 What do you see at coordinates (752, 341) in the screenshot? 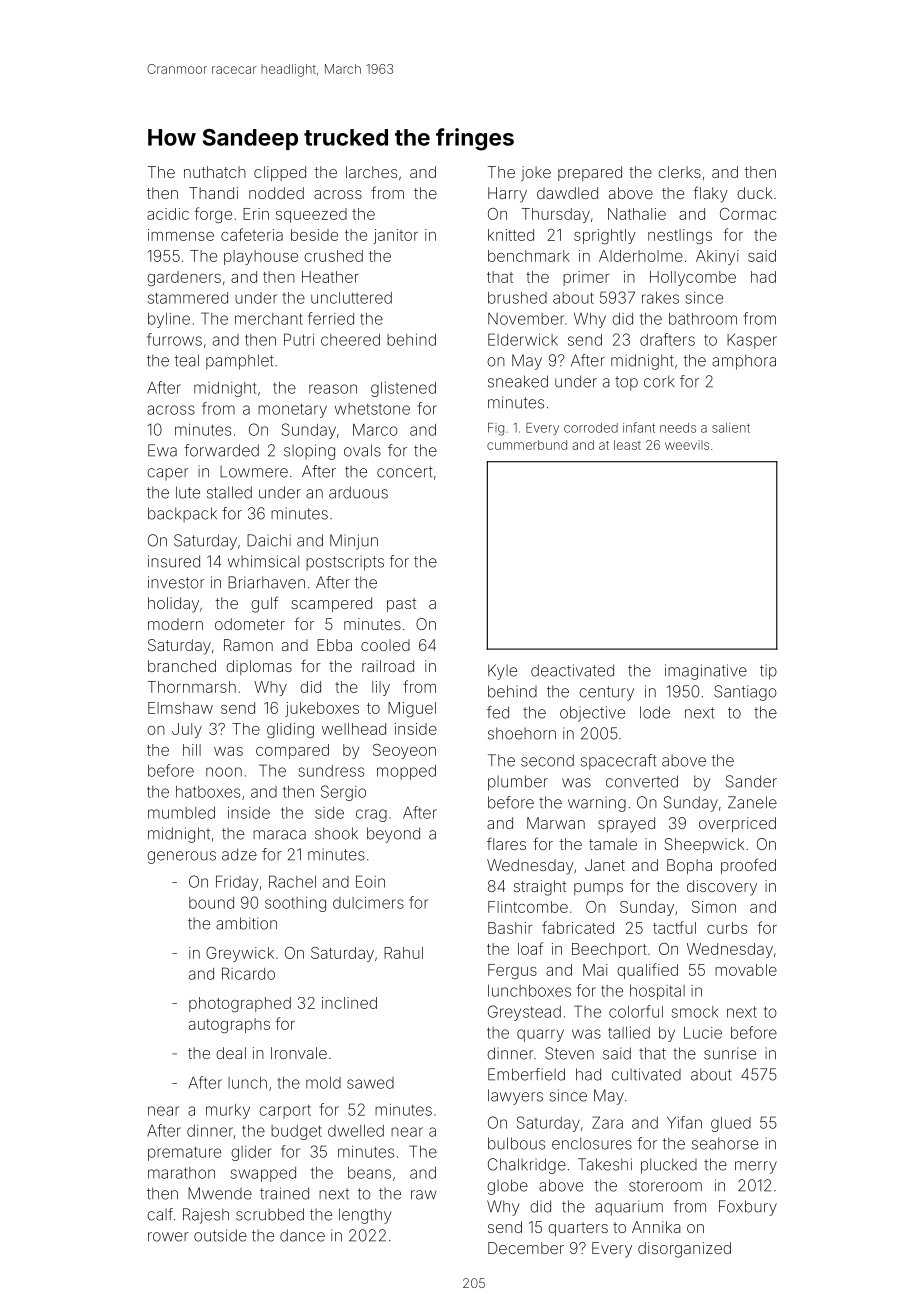
I see `Kasper` at bounding box center [752, 341].
